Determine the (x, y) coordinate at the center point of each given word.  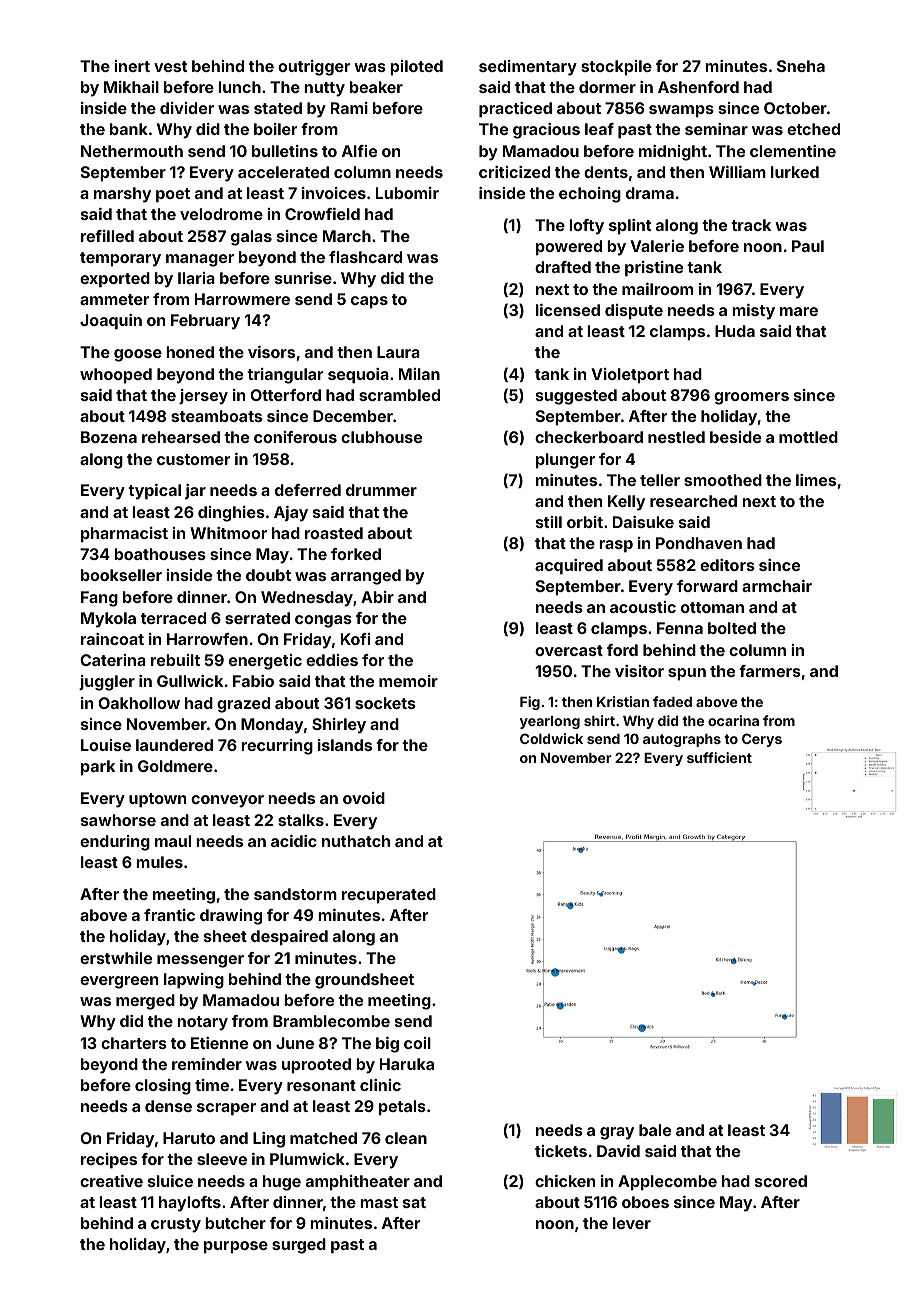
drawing (231, 917)
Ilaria (196, 278)
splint (630, 227)
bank (129, 129)
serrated (257, 618)
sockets (385, 703)
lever (632, 1223)
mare (799, 311)
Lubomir (407, 193)
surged (299, 1246)
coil (417, 1043)
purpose (236, 1247)
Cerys (762, 740)
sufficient (719, 757)
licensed (568, 310)
